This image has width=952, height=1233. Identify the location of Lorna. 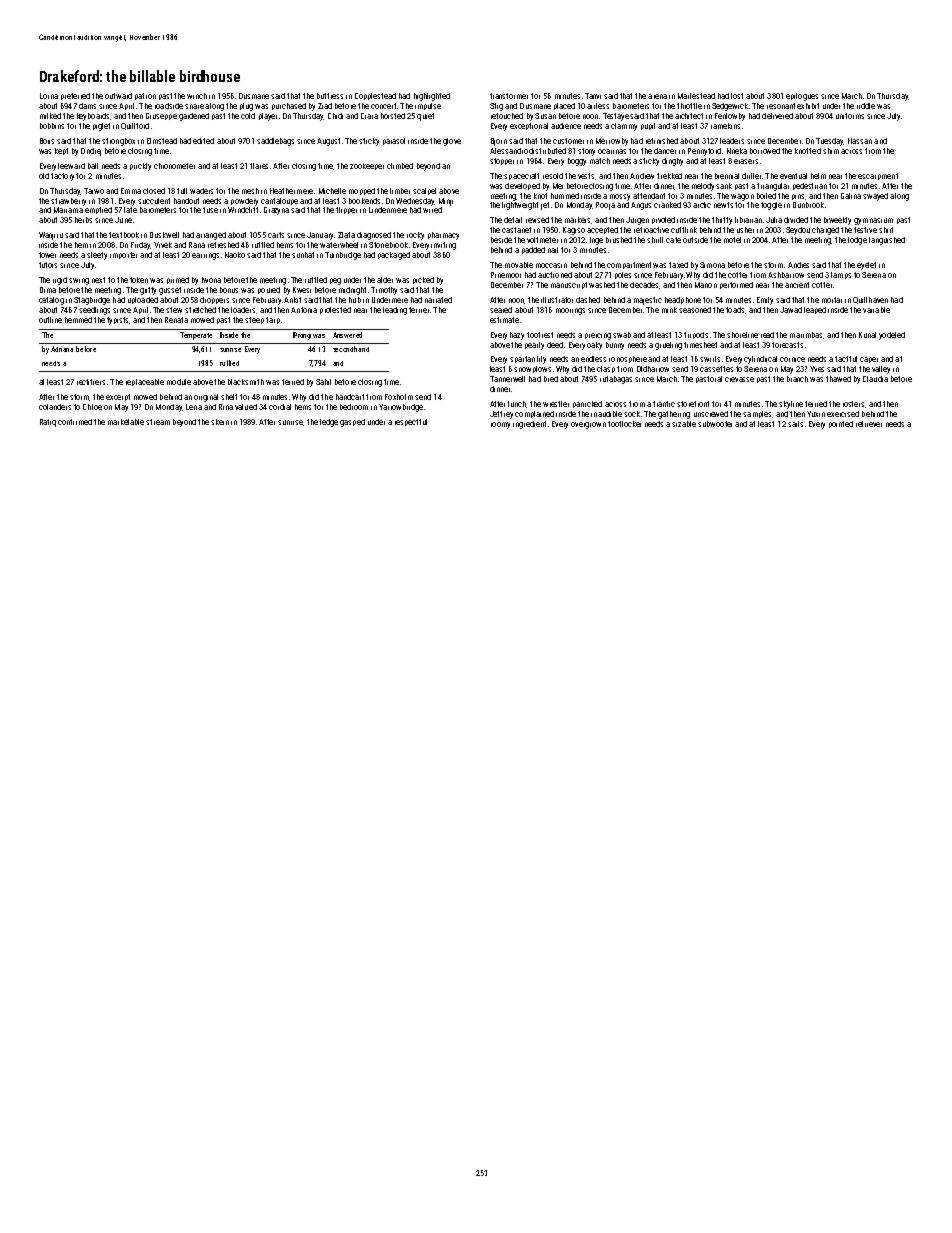
(49, 96).
